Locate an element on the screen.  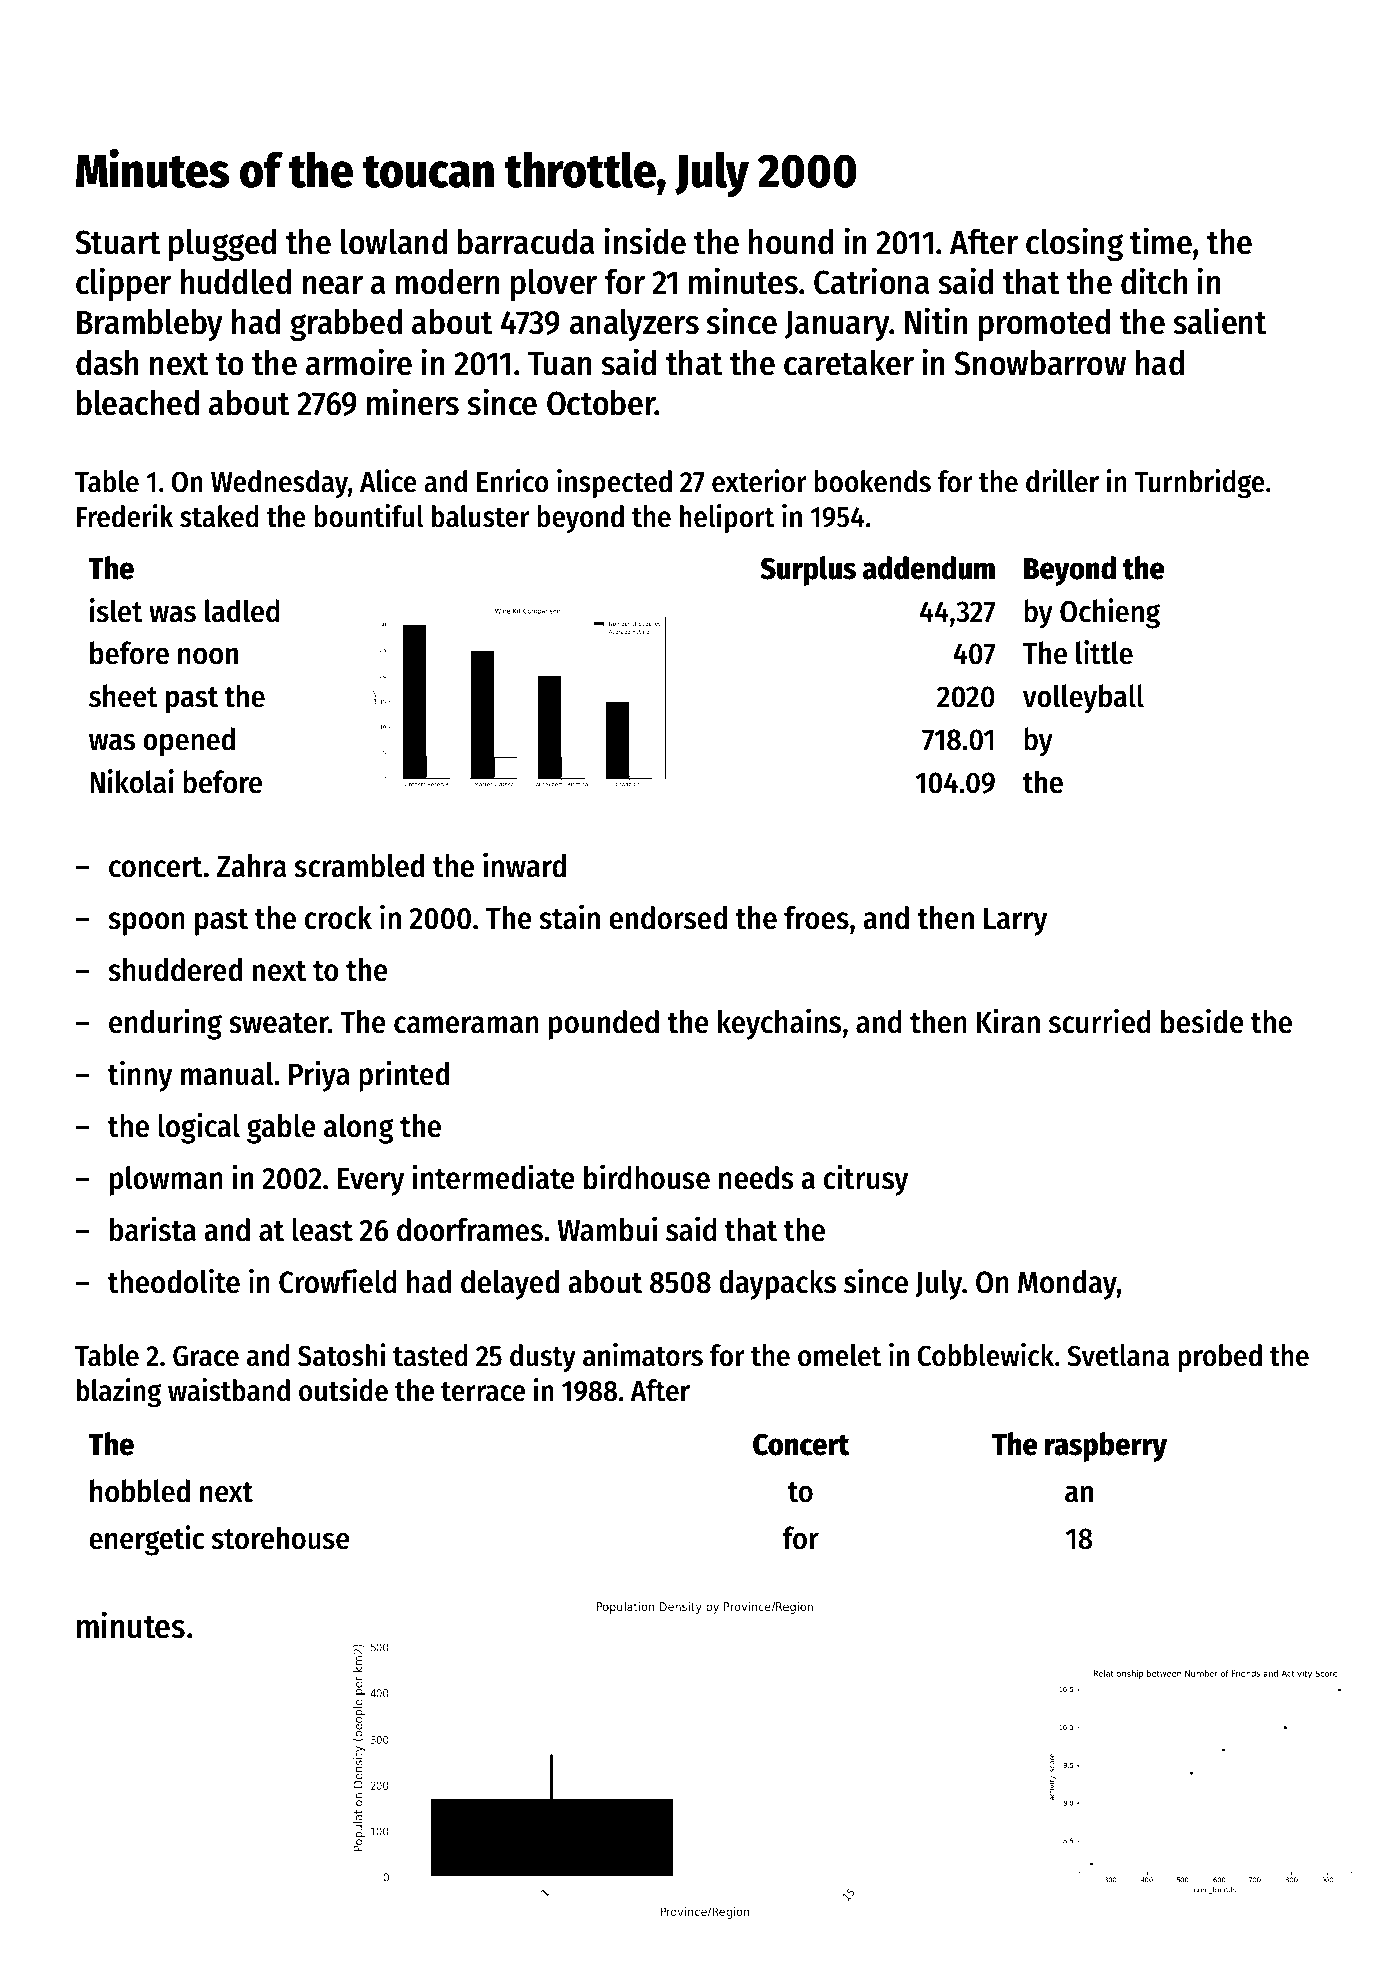
opened is located at coordinates (189, 742).
